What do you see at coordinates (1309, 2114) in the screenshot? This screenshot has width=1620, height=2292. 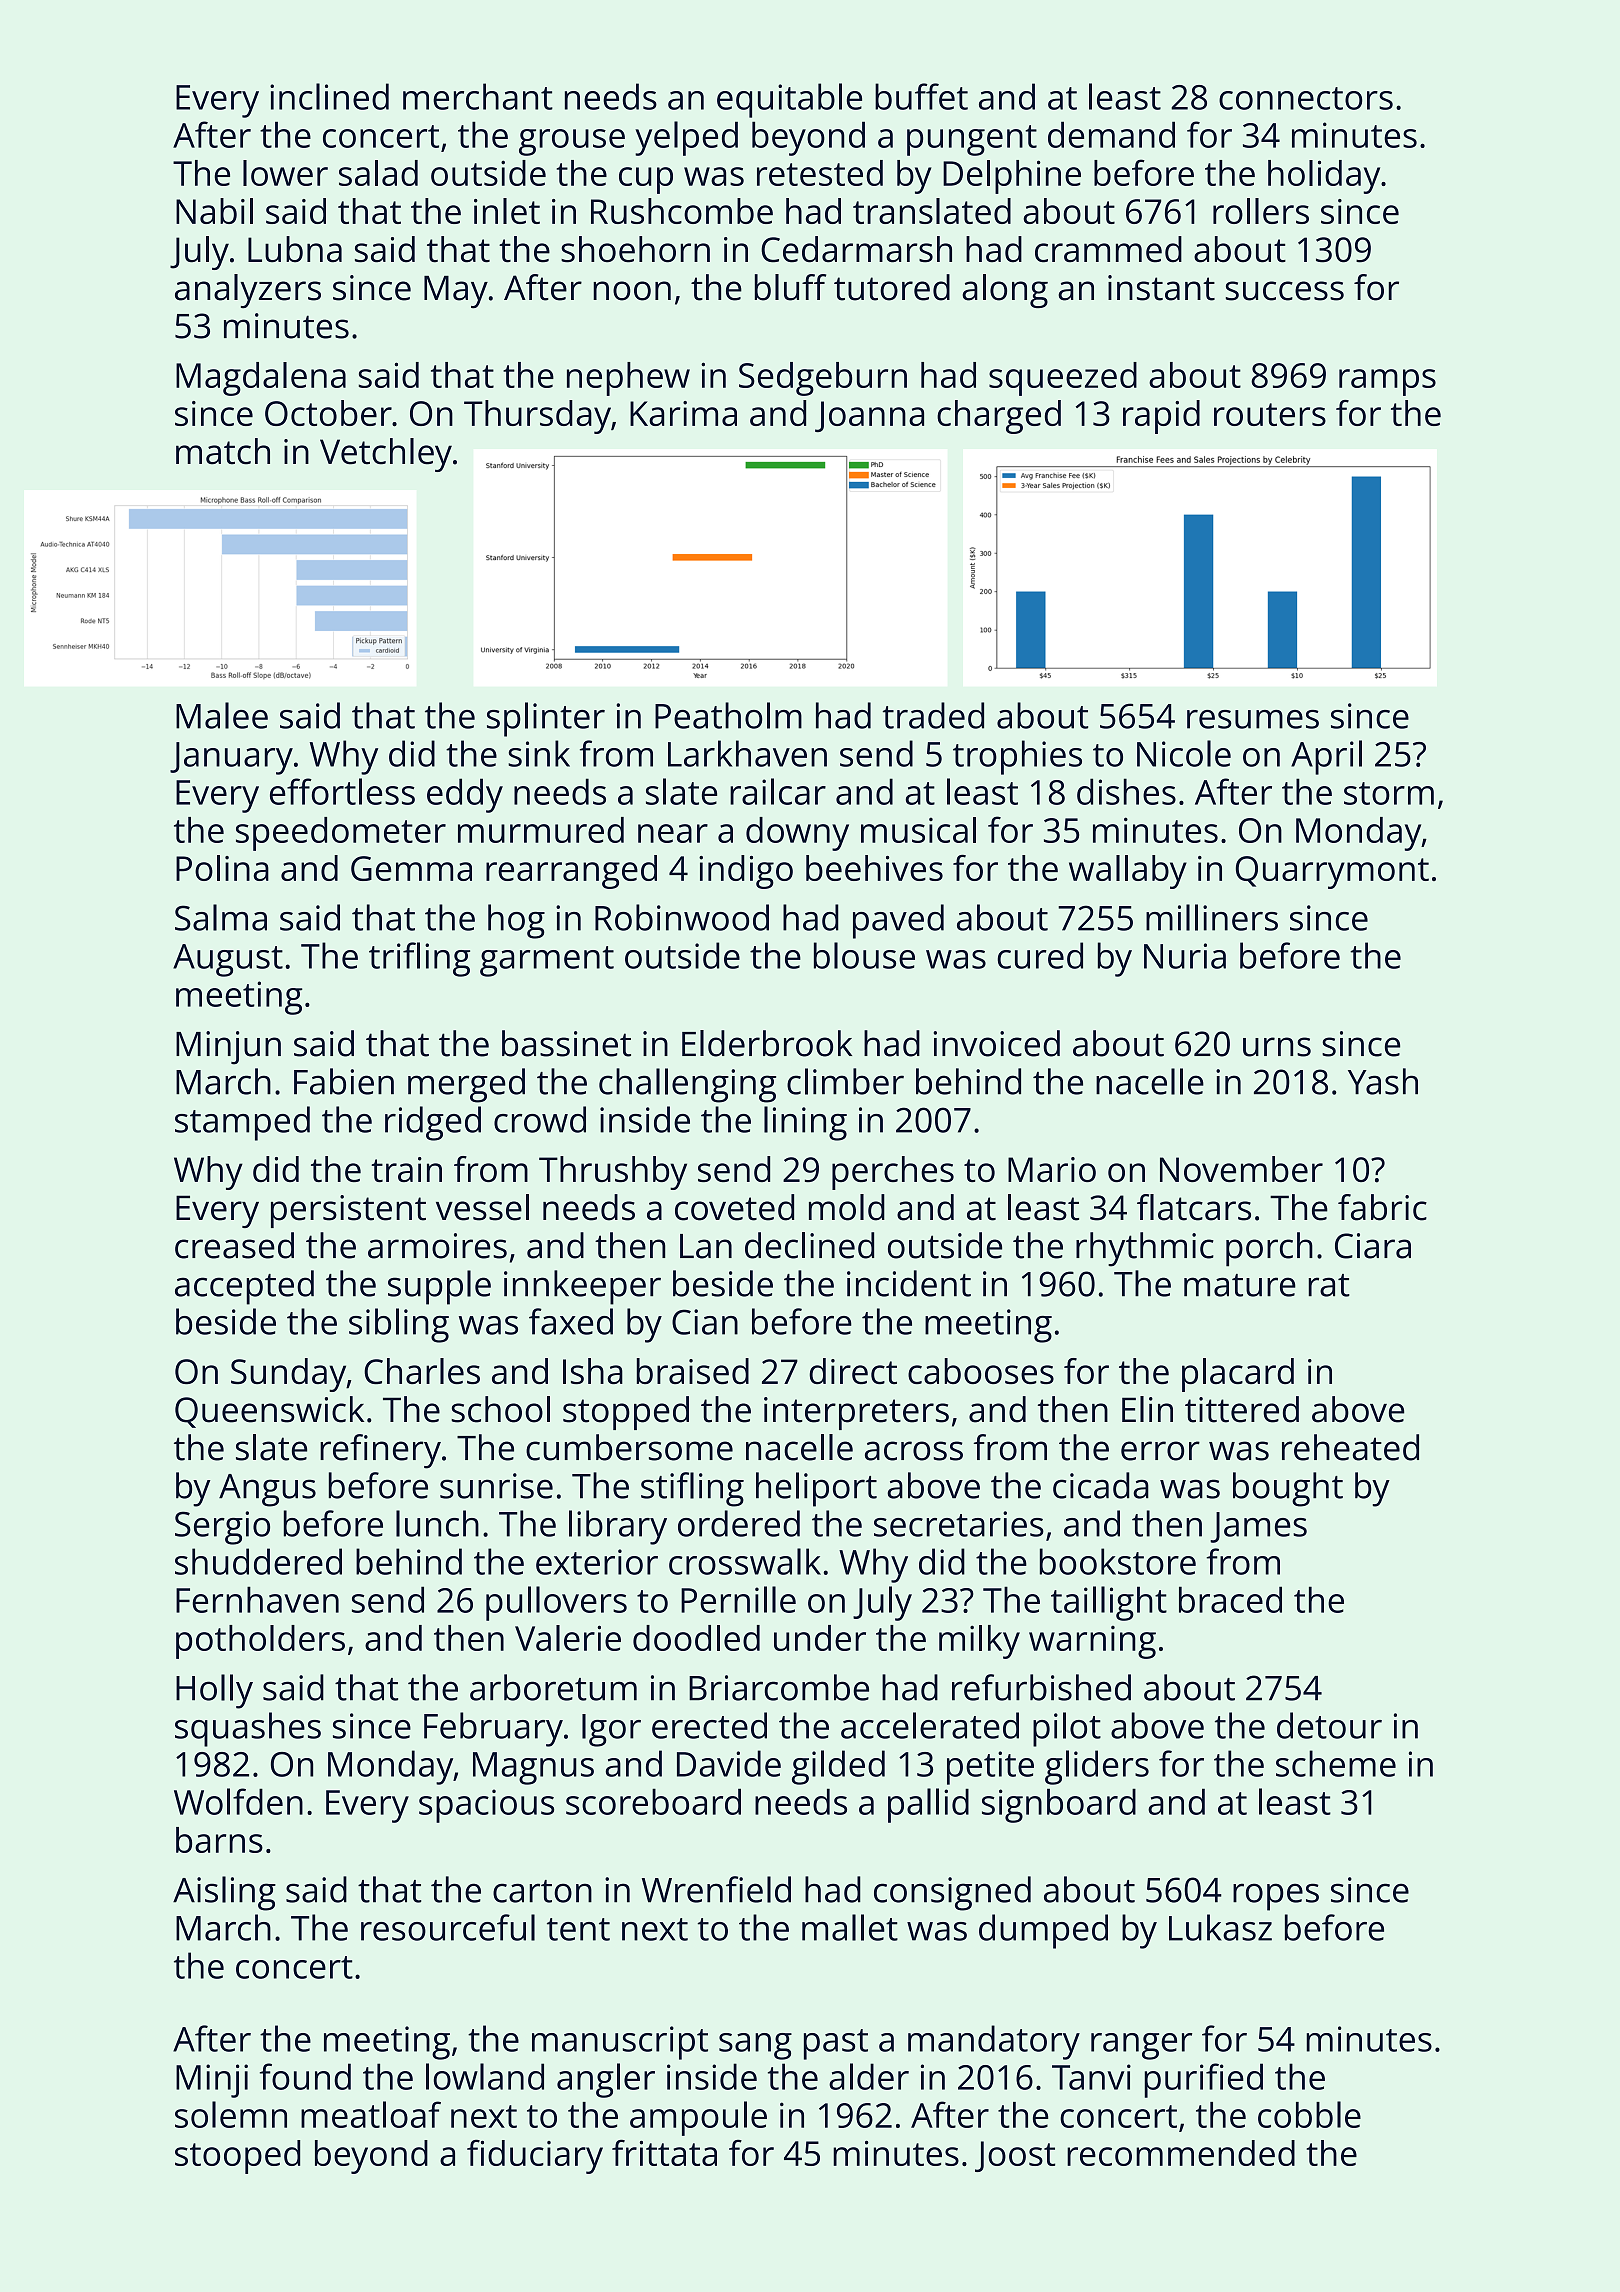 I see `cobble` at bounding box center [1309, 2114].
